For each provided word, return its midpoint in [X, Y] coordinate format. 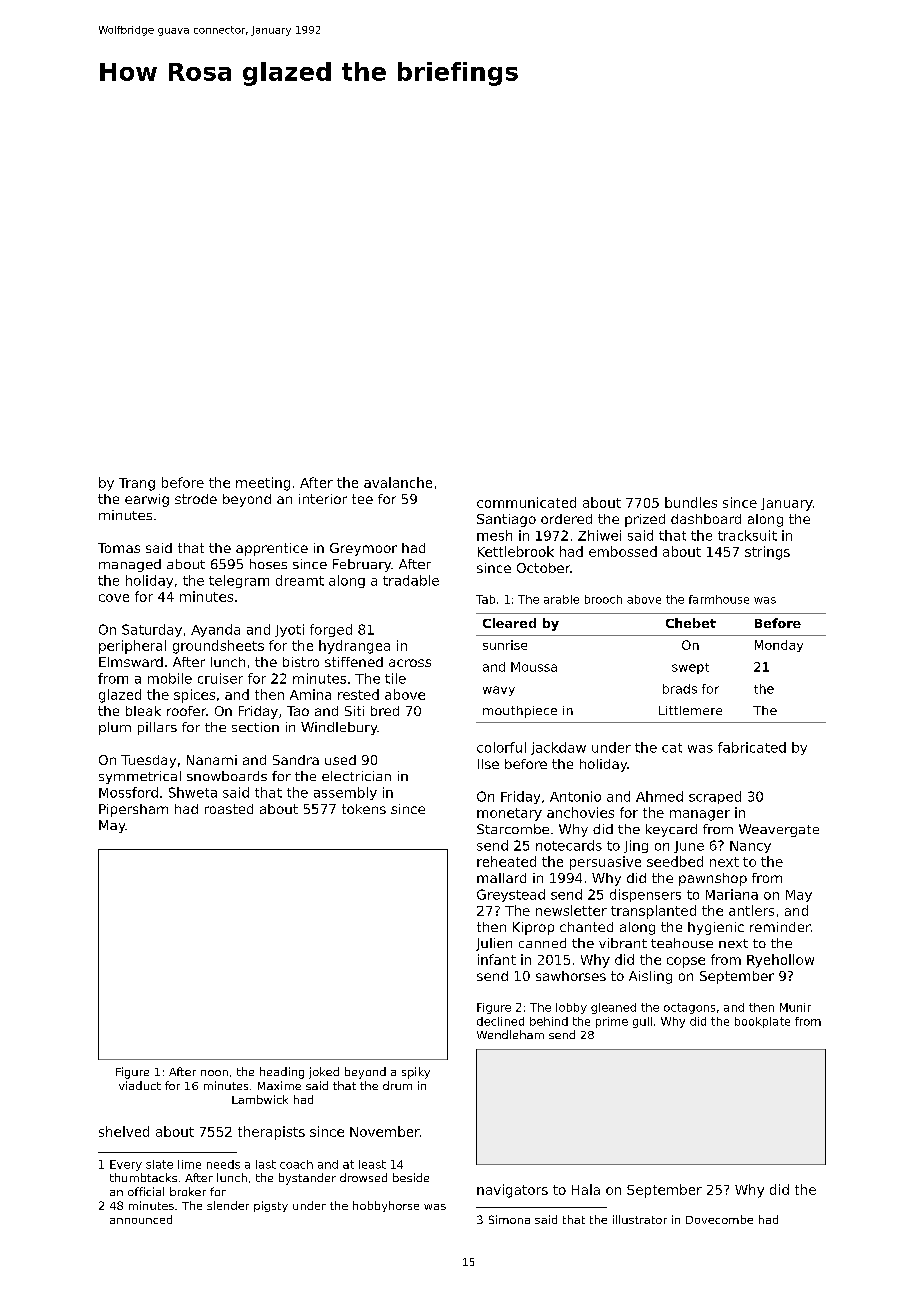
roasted [229, 809]
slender [228, 1205]
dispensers [645, 895]
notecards [569, 845]
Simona [509, 1219]
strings [767, 553]
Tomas [119, 548]
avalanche [398, 482]
